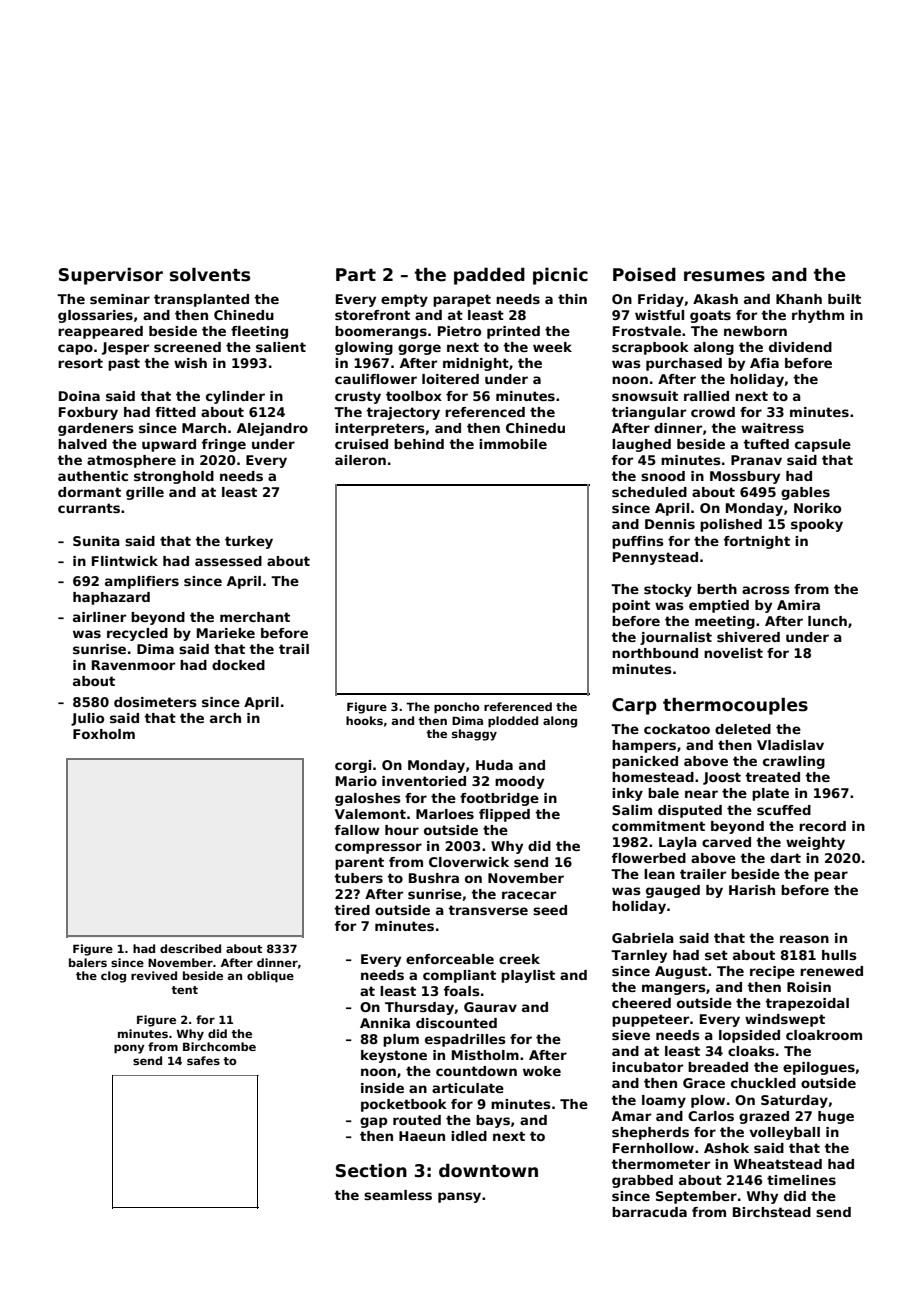  What do you see at coordinates (129, 1049) in the screenshot?
I see `pony` at bounding box center [129, 1049].
